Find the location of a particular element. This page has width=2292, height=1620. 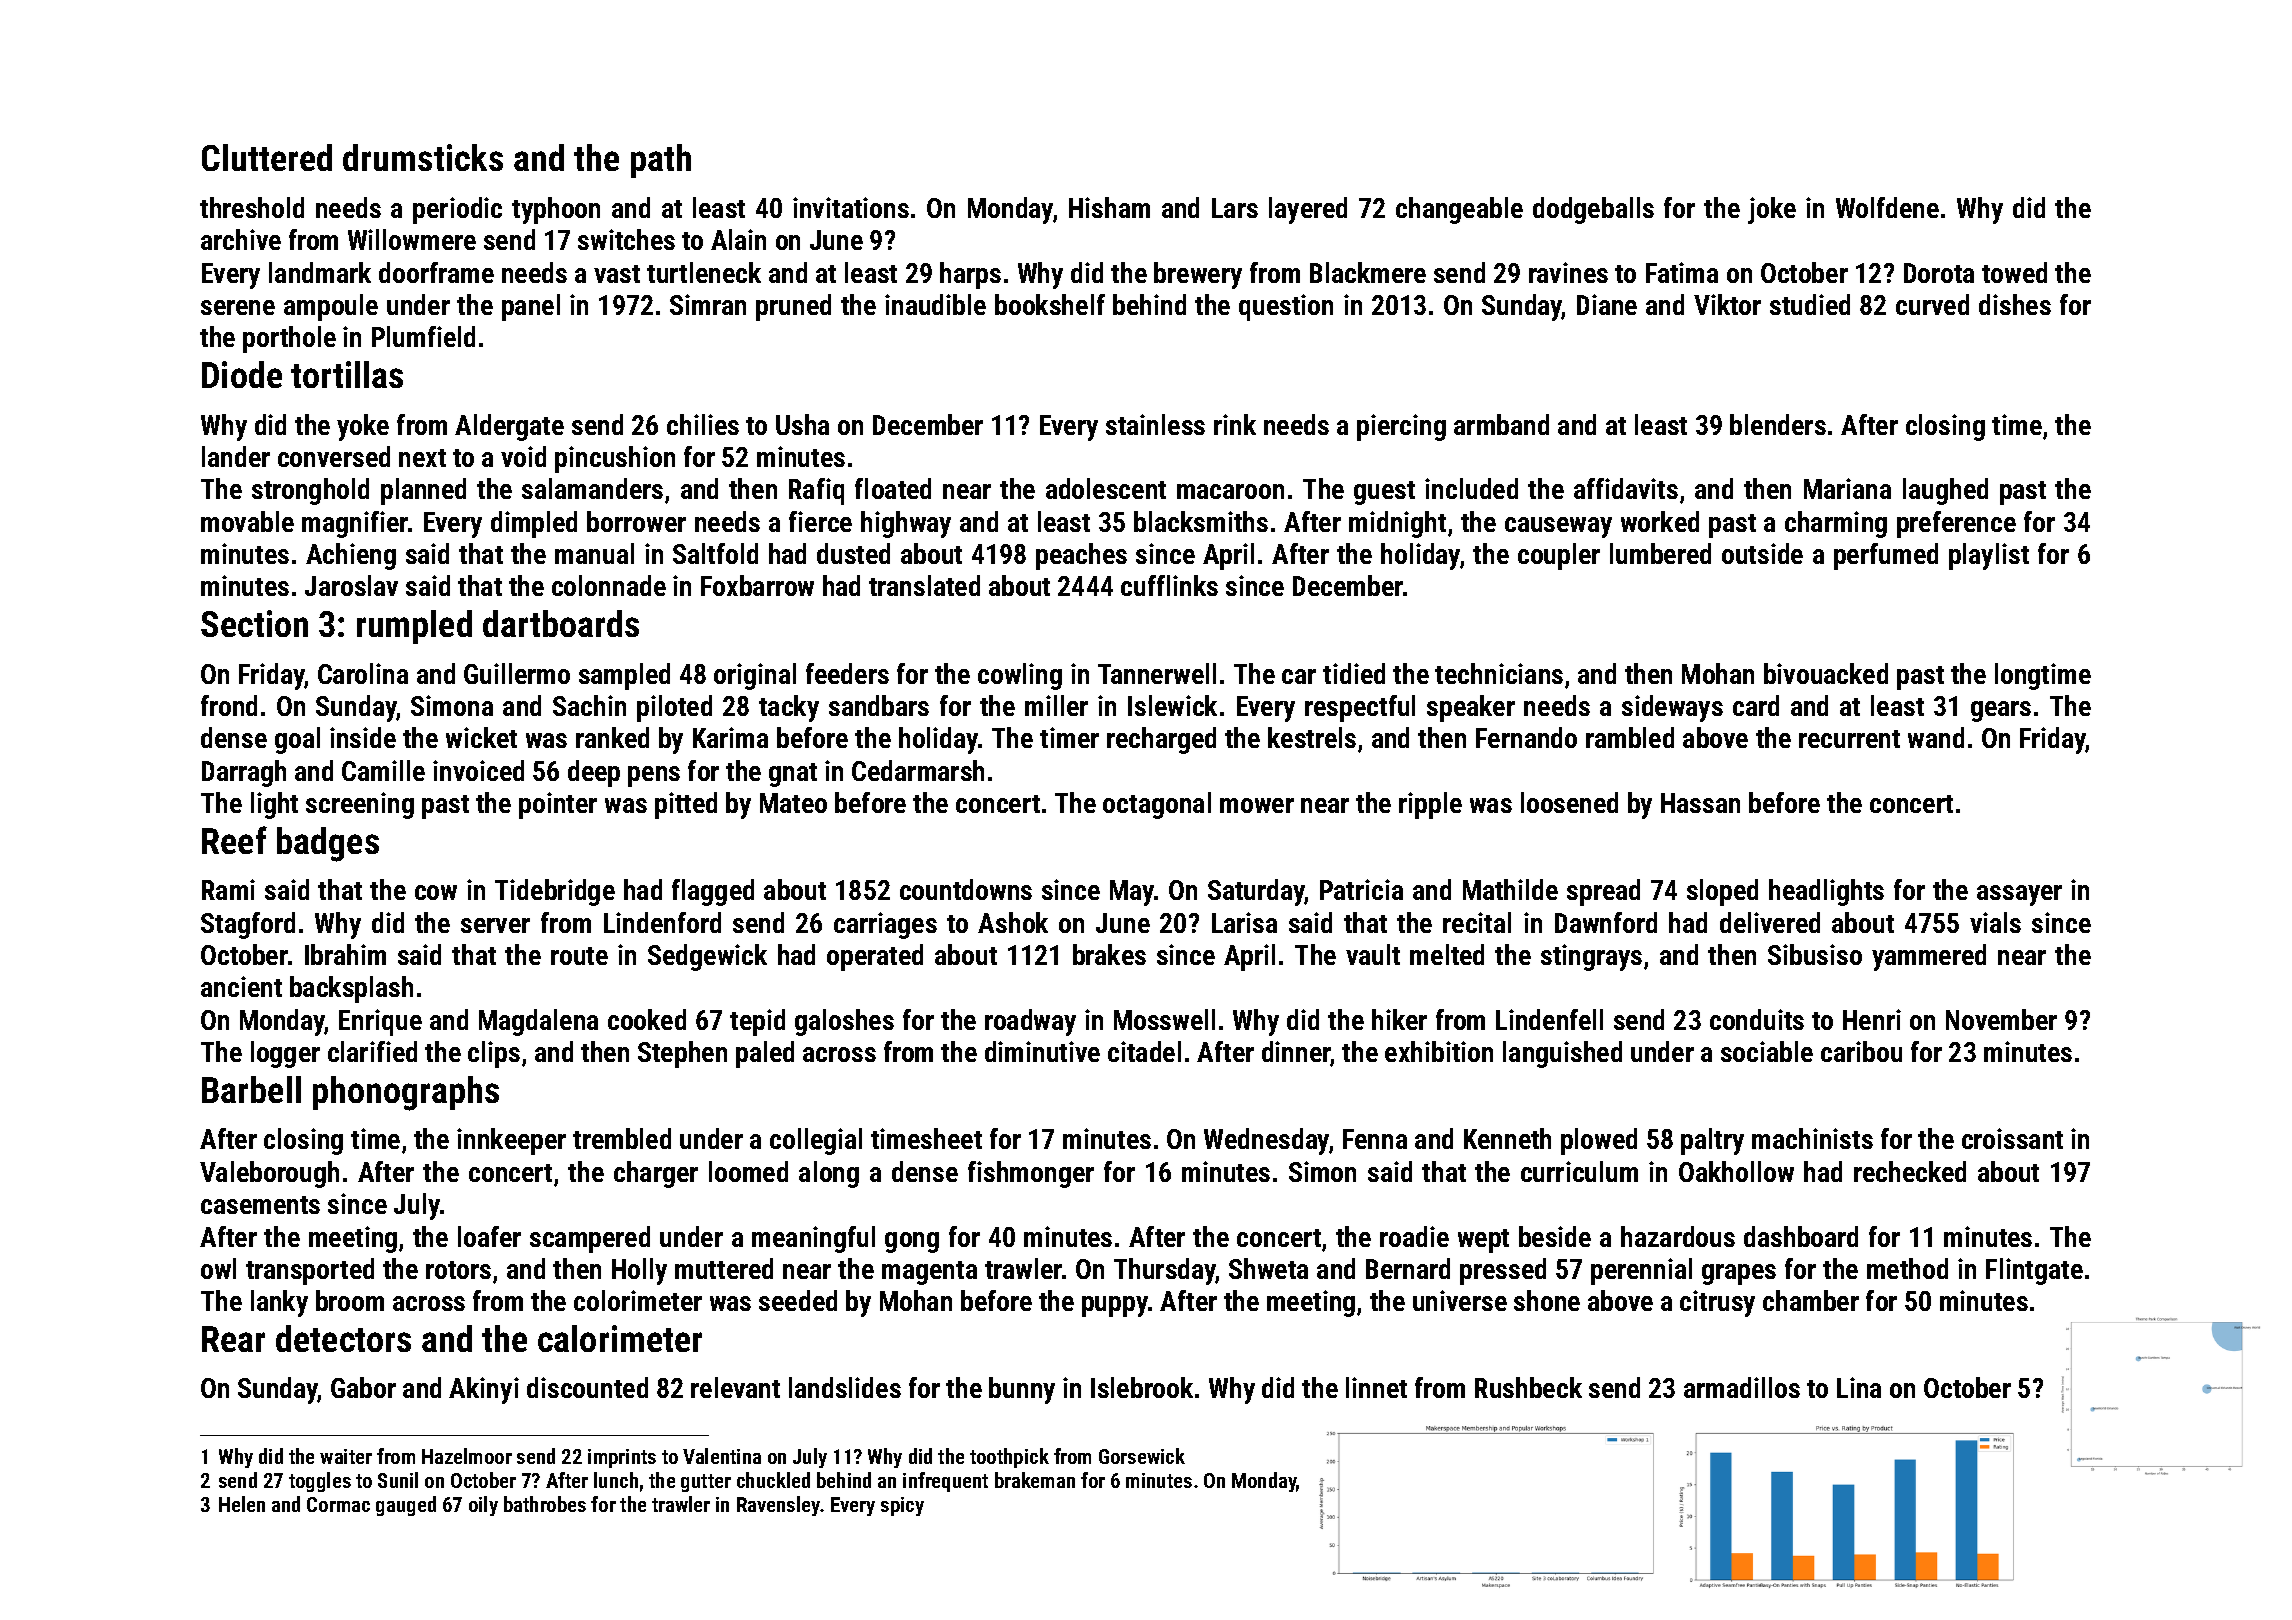

towed is located at coordinates (2014, 272).
